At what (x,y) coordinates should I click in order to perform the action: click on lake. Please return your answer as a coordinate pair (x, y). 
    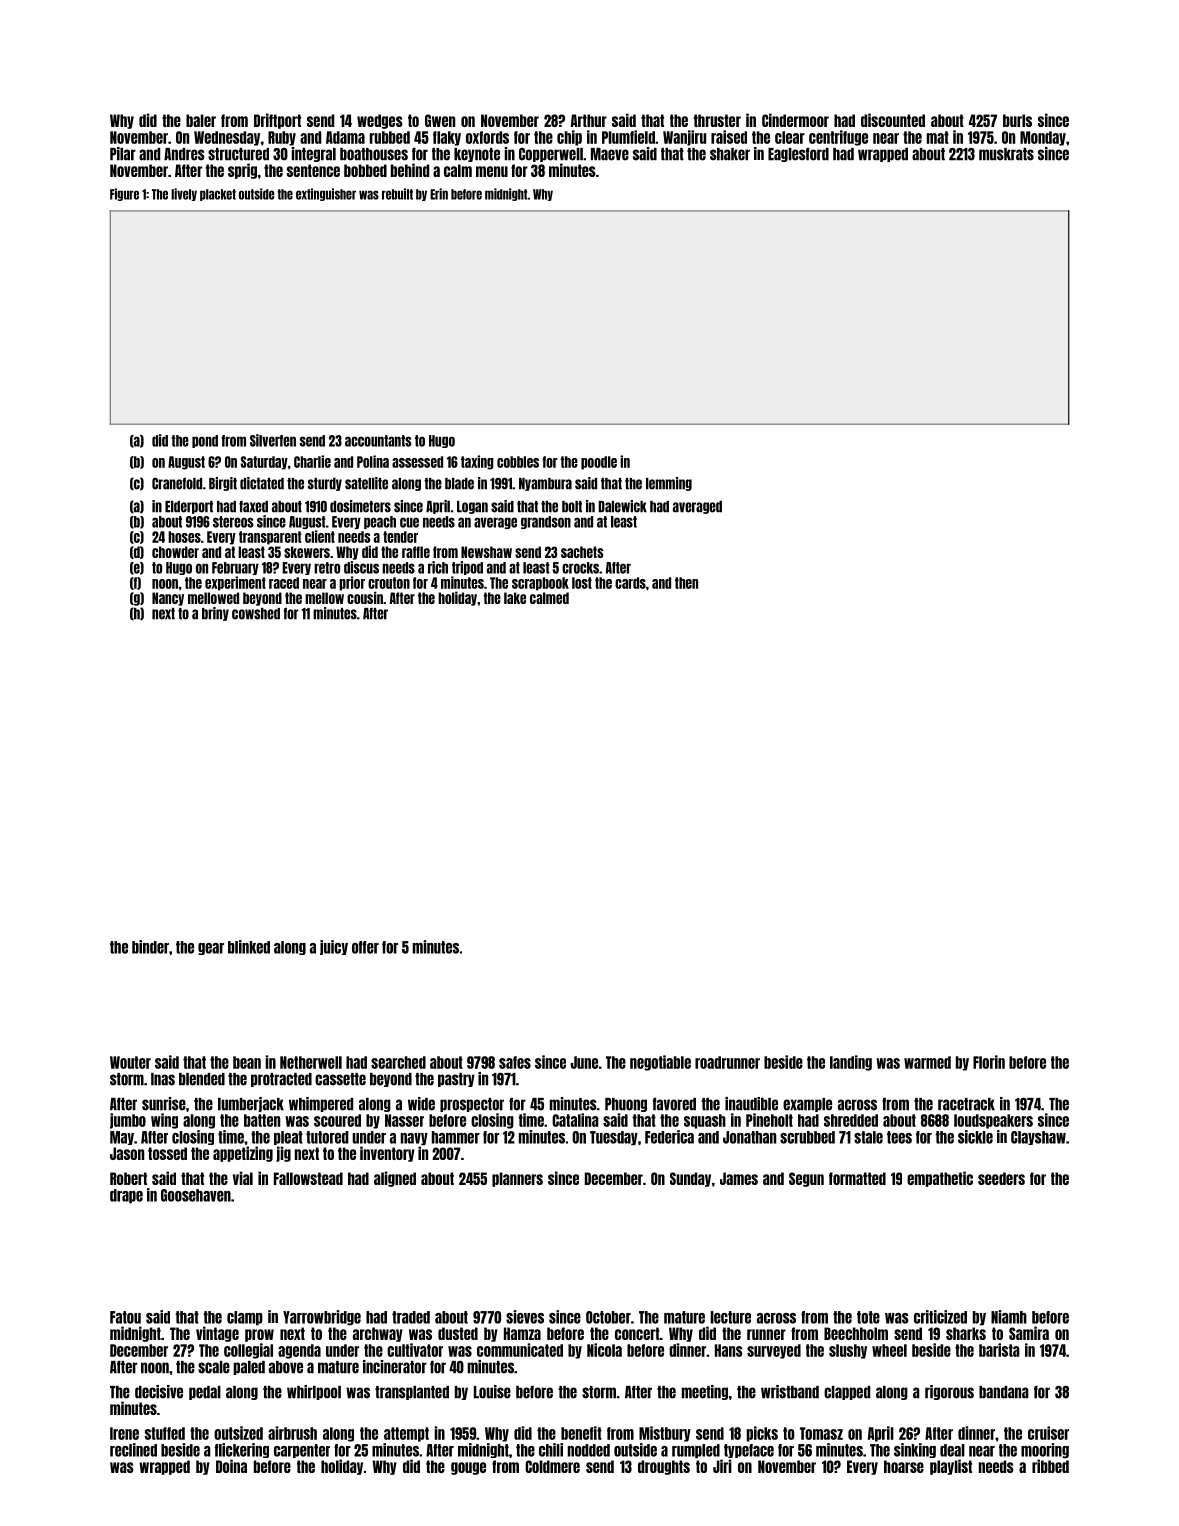
    Looking at the image, I should click on (515, 598).
